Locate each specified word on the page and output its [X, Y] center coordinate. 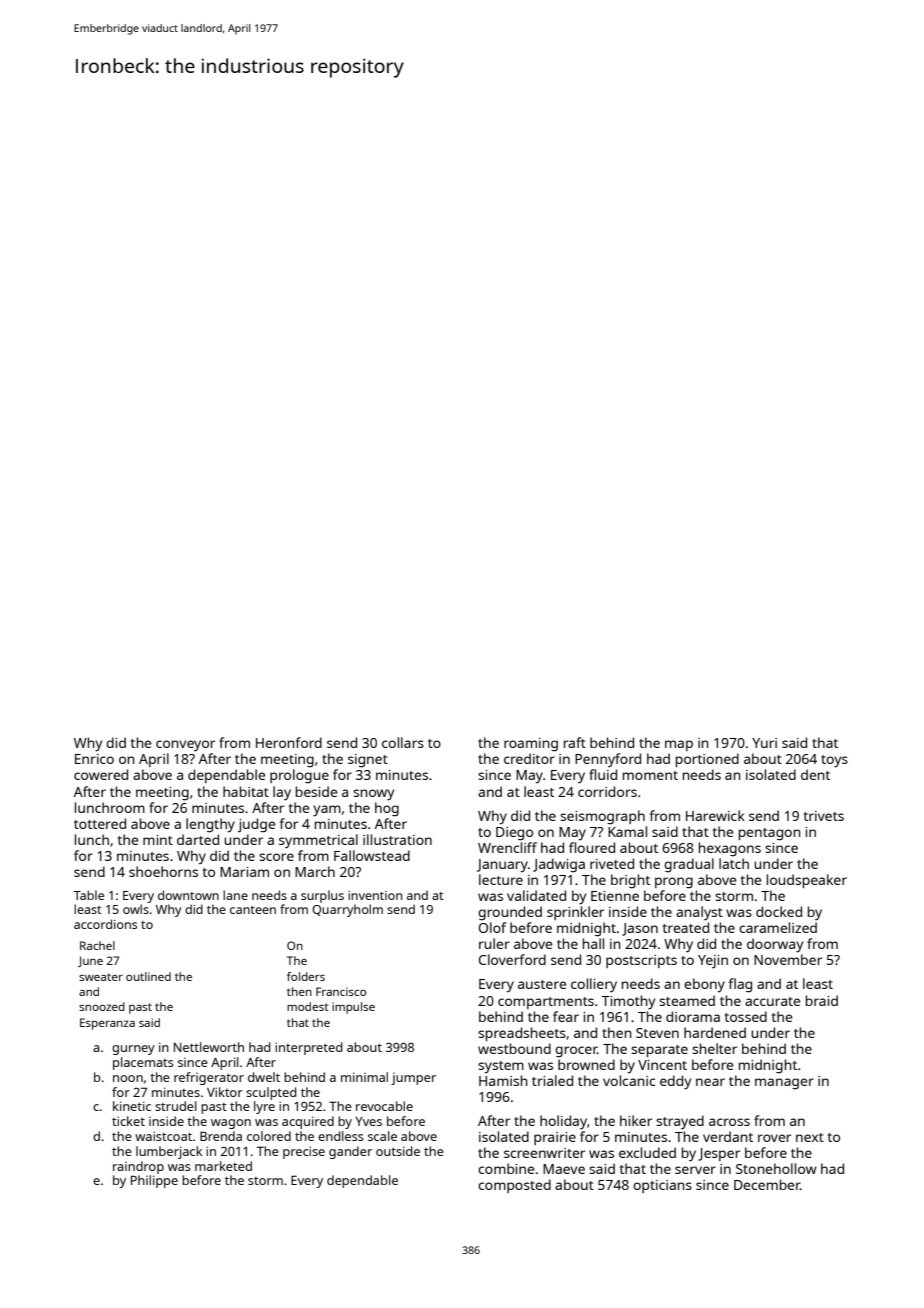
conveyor [185, 746]
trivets [824, 816]
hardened [715, 1032]
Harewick [715, 815]
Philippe [154, 1181]
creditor [529, 758]
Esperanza [107, 1024]
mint [158, 840]
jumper [413, 1079]
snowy [373, 795]
